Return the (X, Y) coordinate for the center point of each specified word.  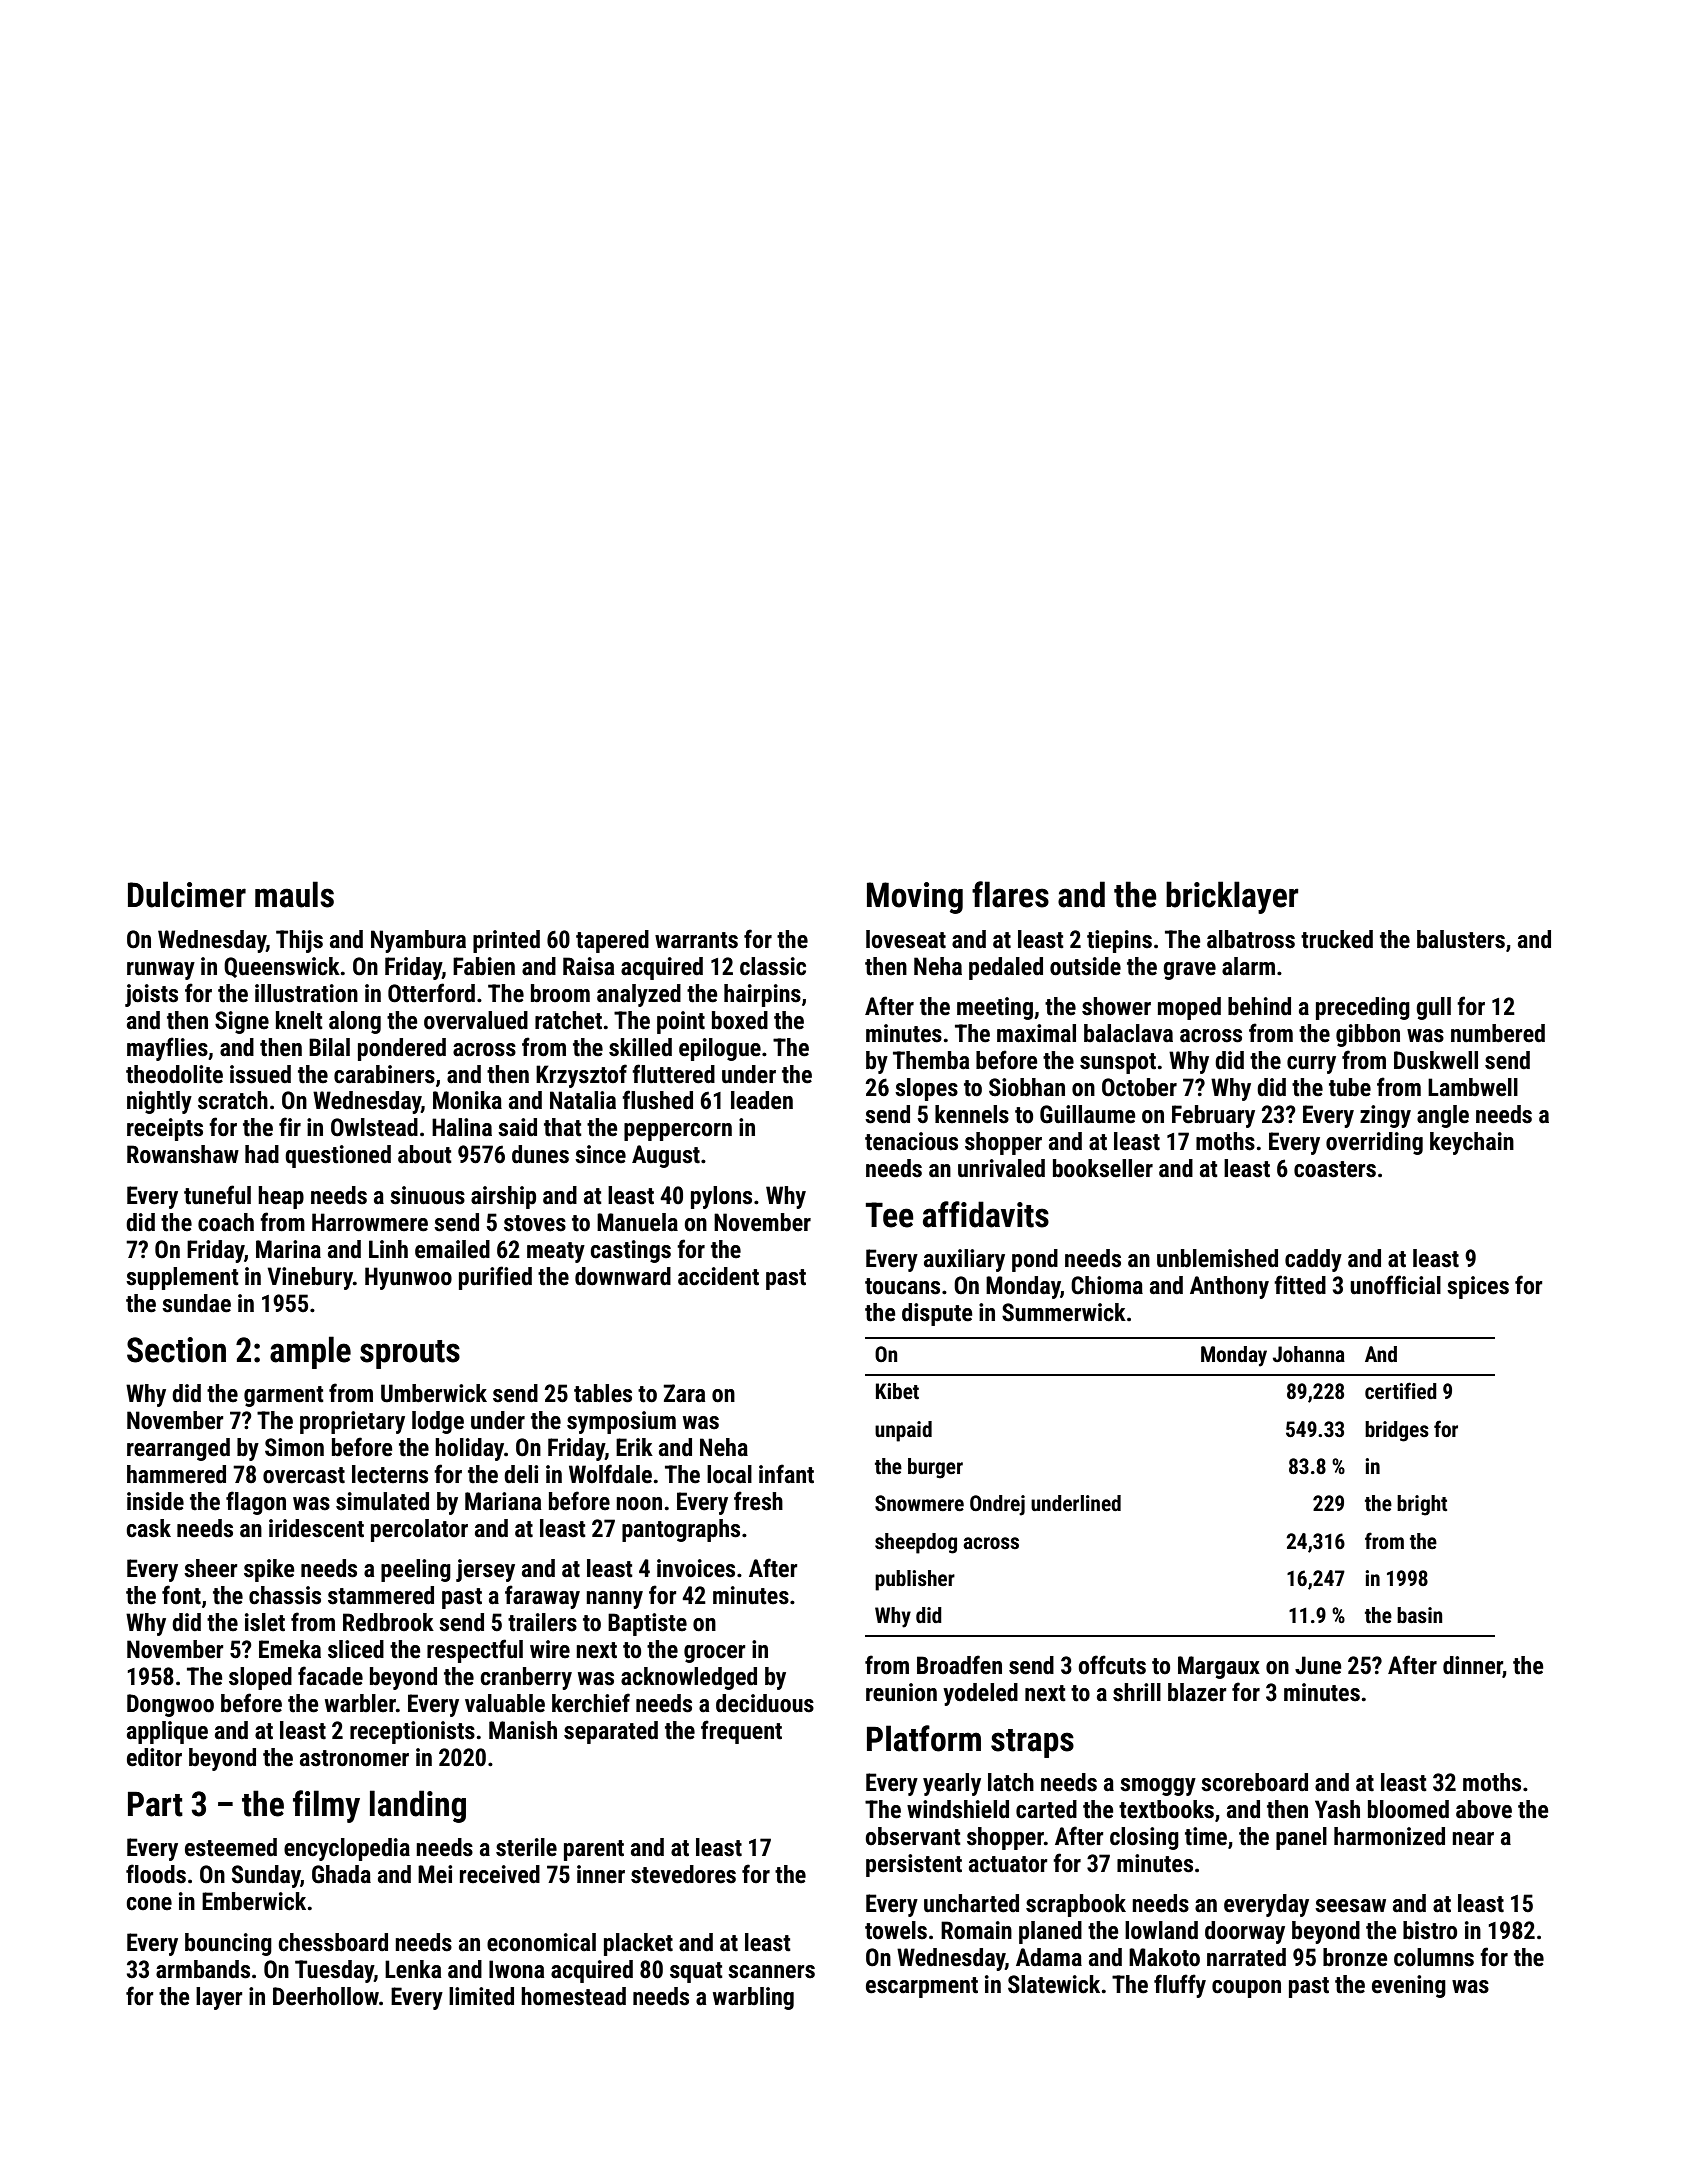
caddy (1313, 1260)
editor (154, 1757)
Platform (924, 1738)
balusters (1461, 939)
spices (1478, 1287)
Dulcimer (187, 894)
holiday (469, 1449)
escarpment (922, 1987)
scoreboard (1254, 1782)
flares (1010, 894)
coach (226, 1222)
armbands (203, 1969)
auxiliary (964, 1260)
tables (603, 1393)
